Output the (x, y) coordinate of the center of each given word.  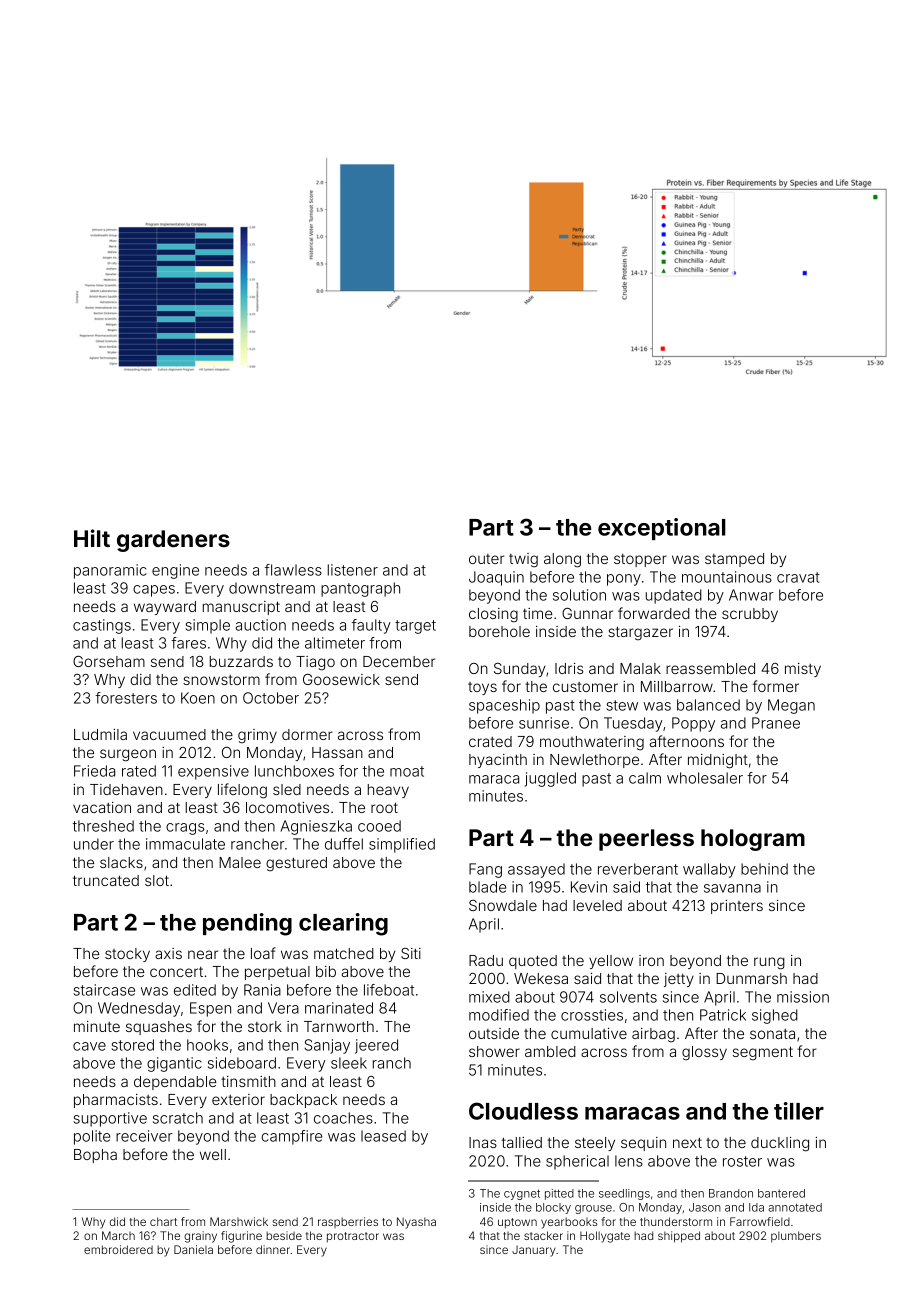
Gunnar (587, 613)
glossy (704, 1053)
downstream (272, 588)
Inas (483, 1142)
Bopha (95, 1156)
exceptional (662, 529)
